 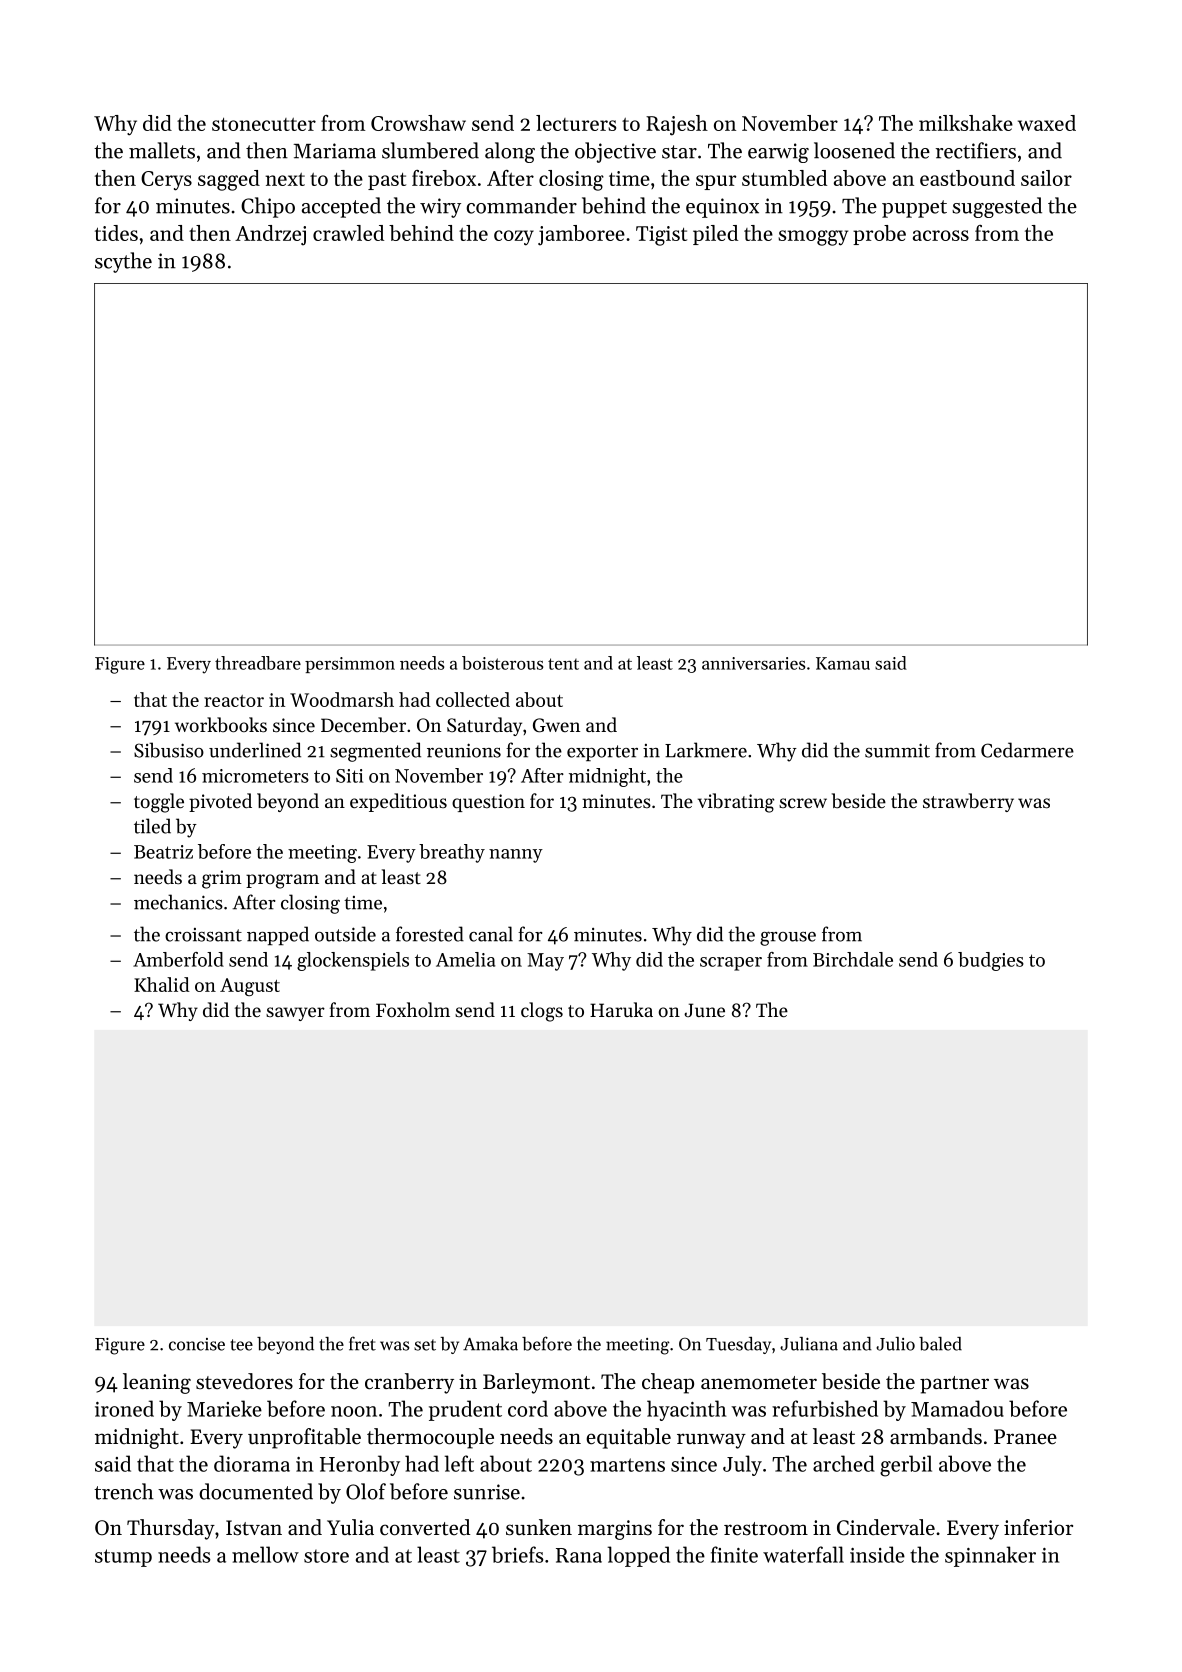 What do you see at coordinates (166, 181) in the screenshot?
I see `Cerys` at bounding box center [166, 181].
